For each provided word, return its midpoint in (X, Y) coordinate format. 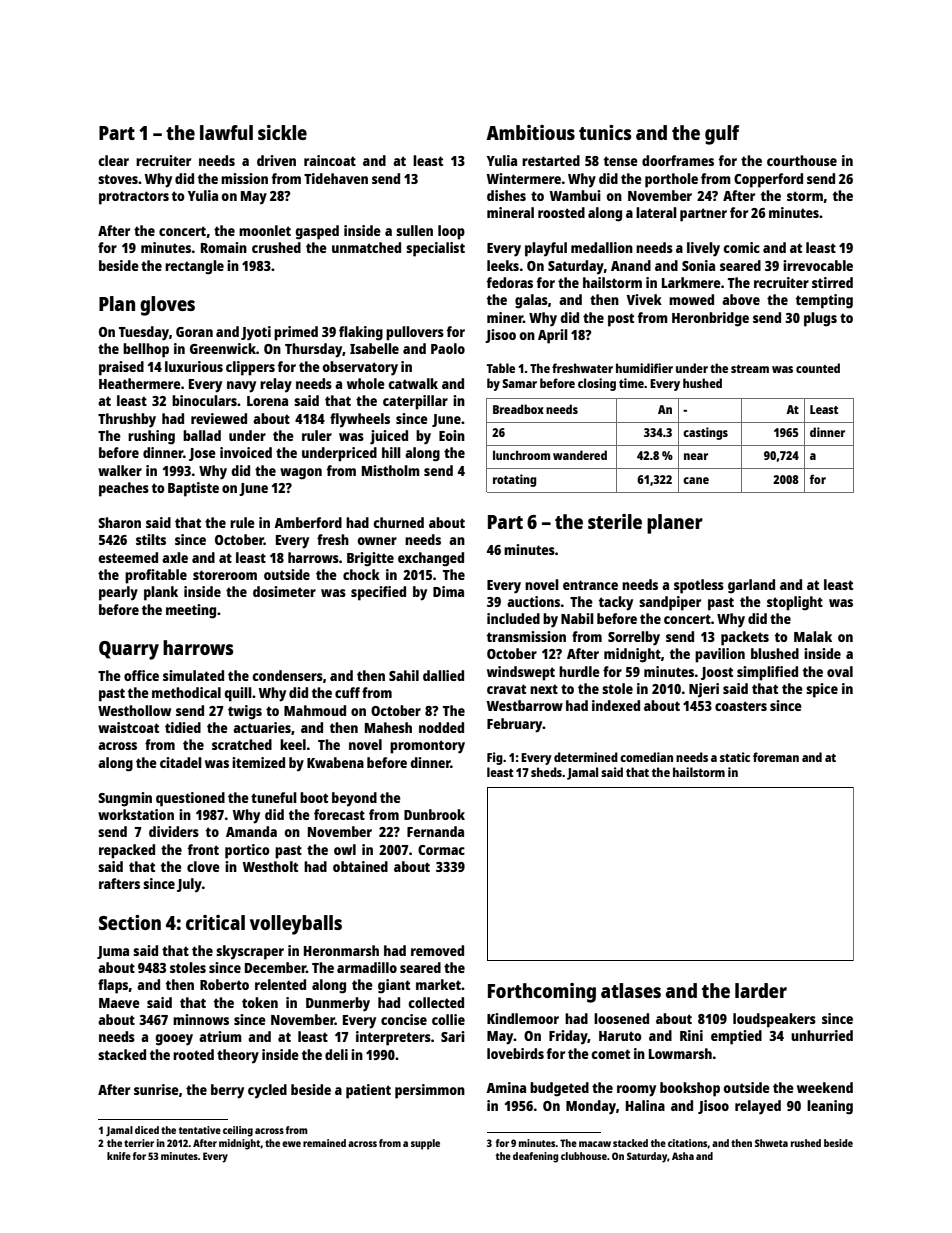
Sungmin (125, 799)
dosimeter (284, 591)
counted (818, 368)
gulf (722, 135)
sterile (615, 521)
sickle (282, 132)
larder (761, 990)
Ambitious (530, 132)
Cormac (441, 850)
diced (147, 1130)
